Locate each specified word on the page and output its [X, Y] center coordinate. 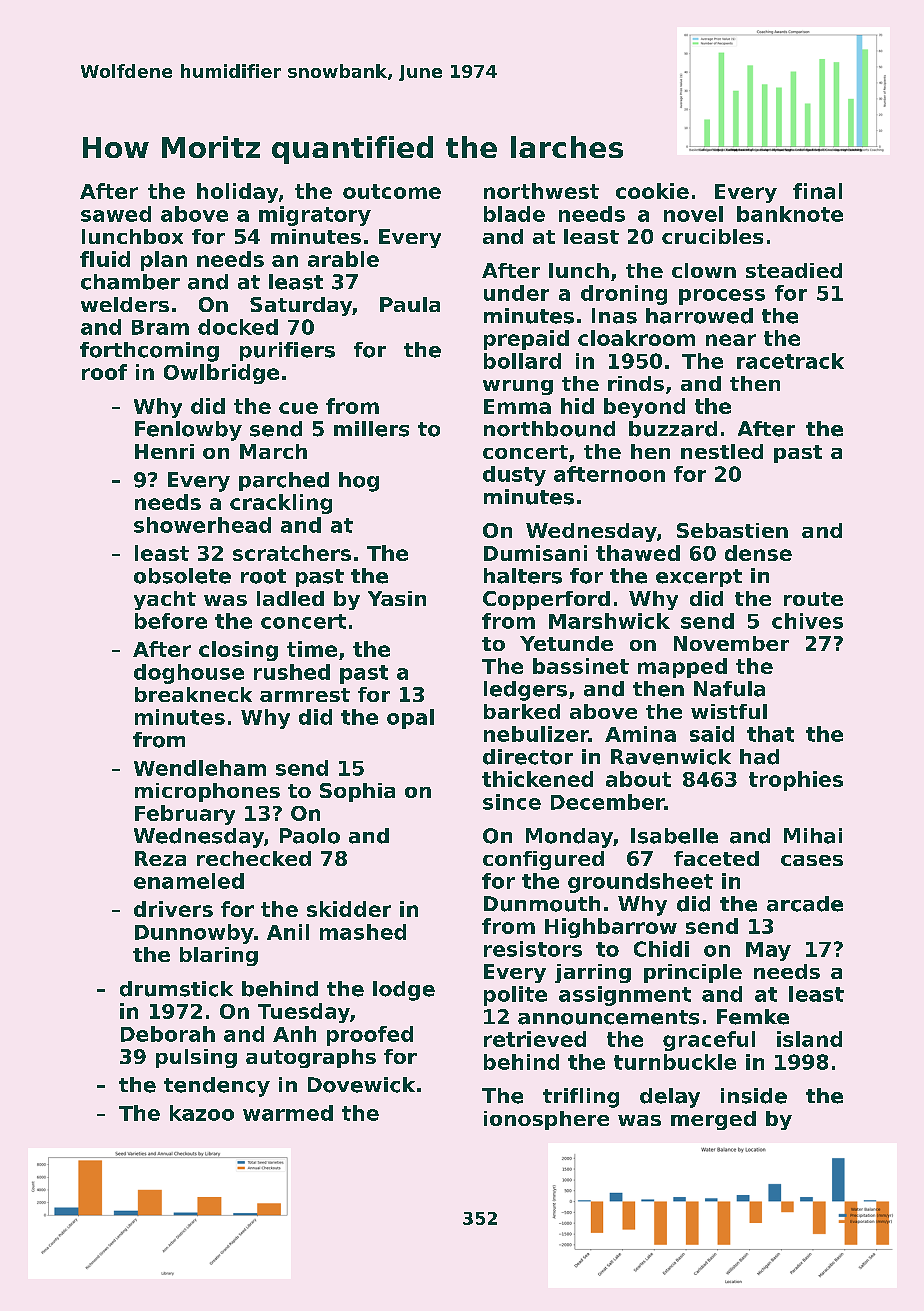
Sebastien [732, 530]
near [731, 340]
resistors [533, 949]
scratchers [292, 553]
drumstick [176, 989]
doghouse [189, 674]
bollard [522, 361]
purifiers [287, 351]
